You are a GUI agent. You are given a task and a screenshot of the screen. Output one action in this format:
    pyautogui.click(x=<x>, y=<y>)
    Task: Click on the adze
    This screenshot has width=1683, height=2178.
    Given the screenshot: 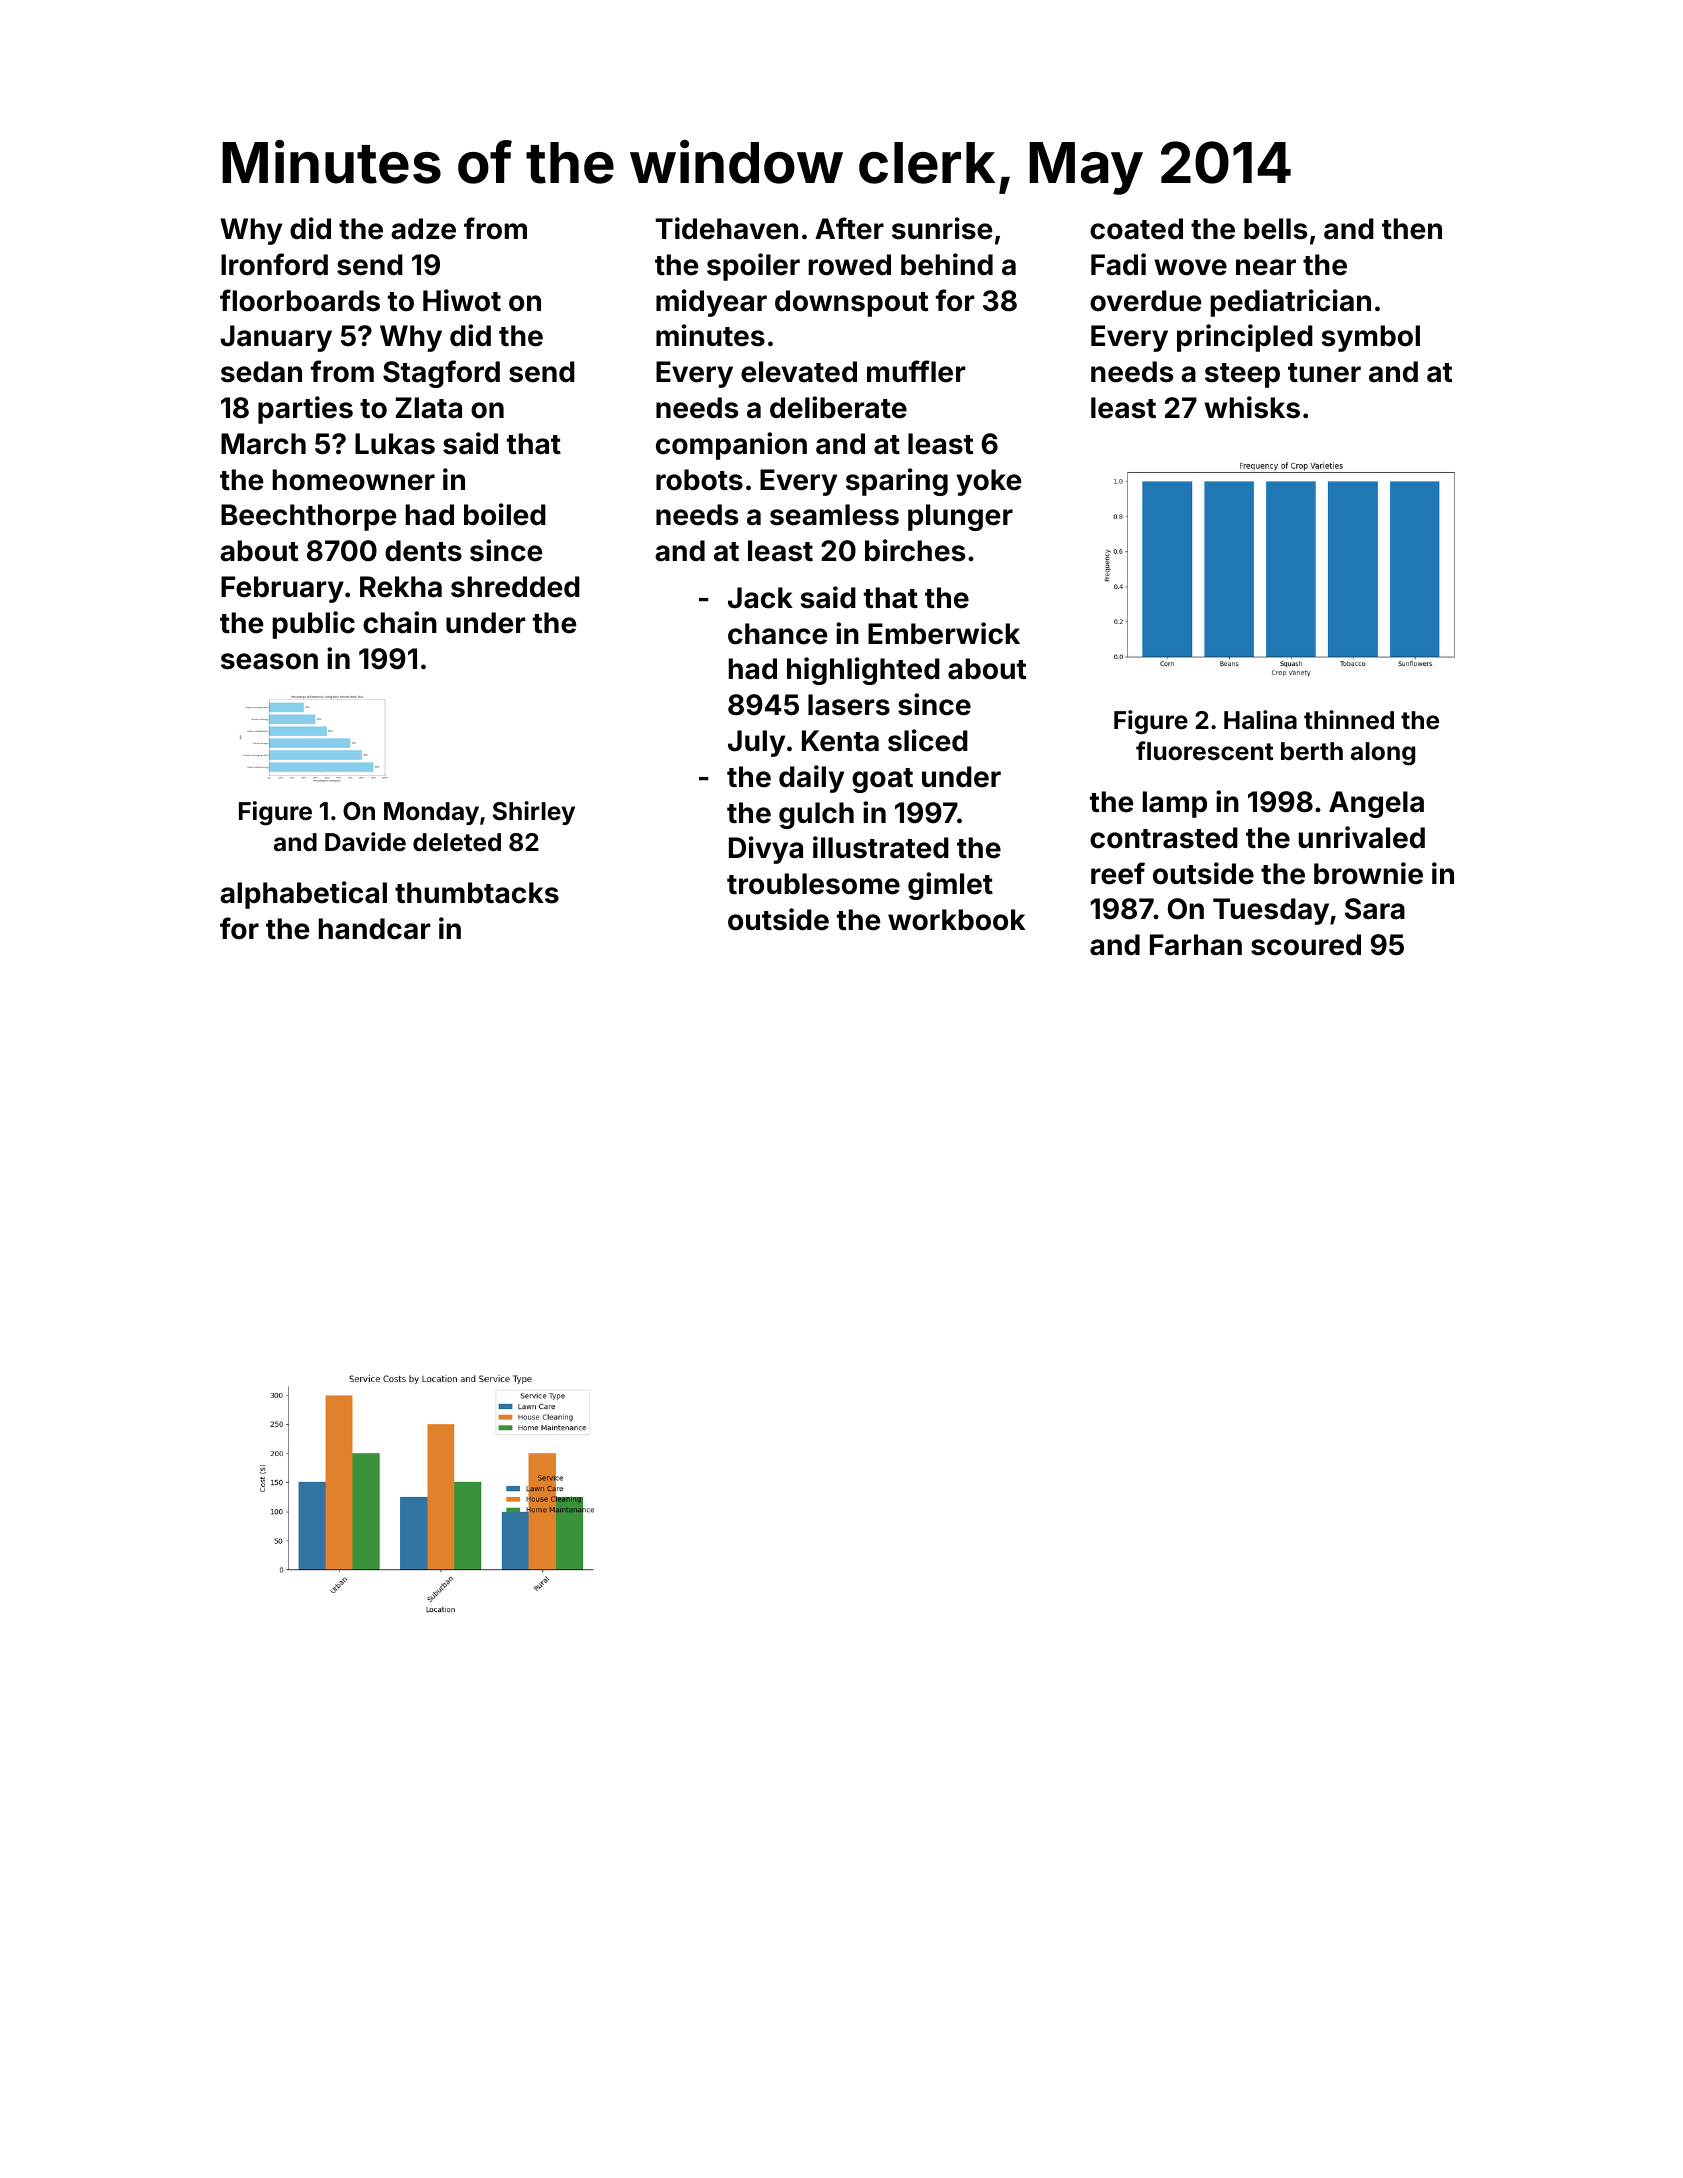 What is the action you would take?
    pyautogui.click(x=423, y=229)
